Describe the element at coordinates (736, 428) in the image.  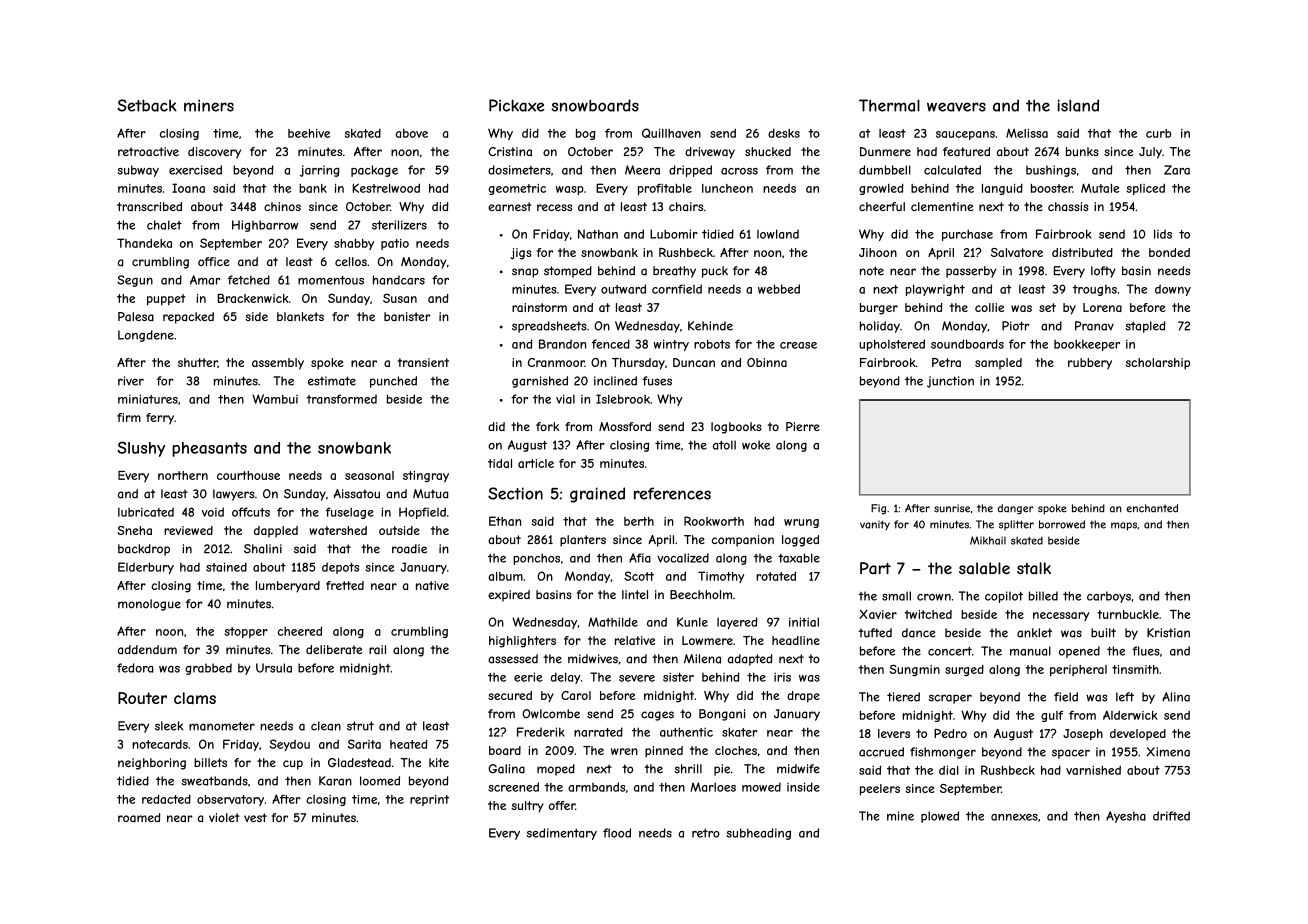
I see `logbooks` at that location.
